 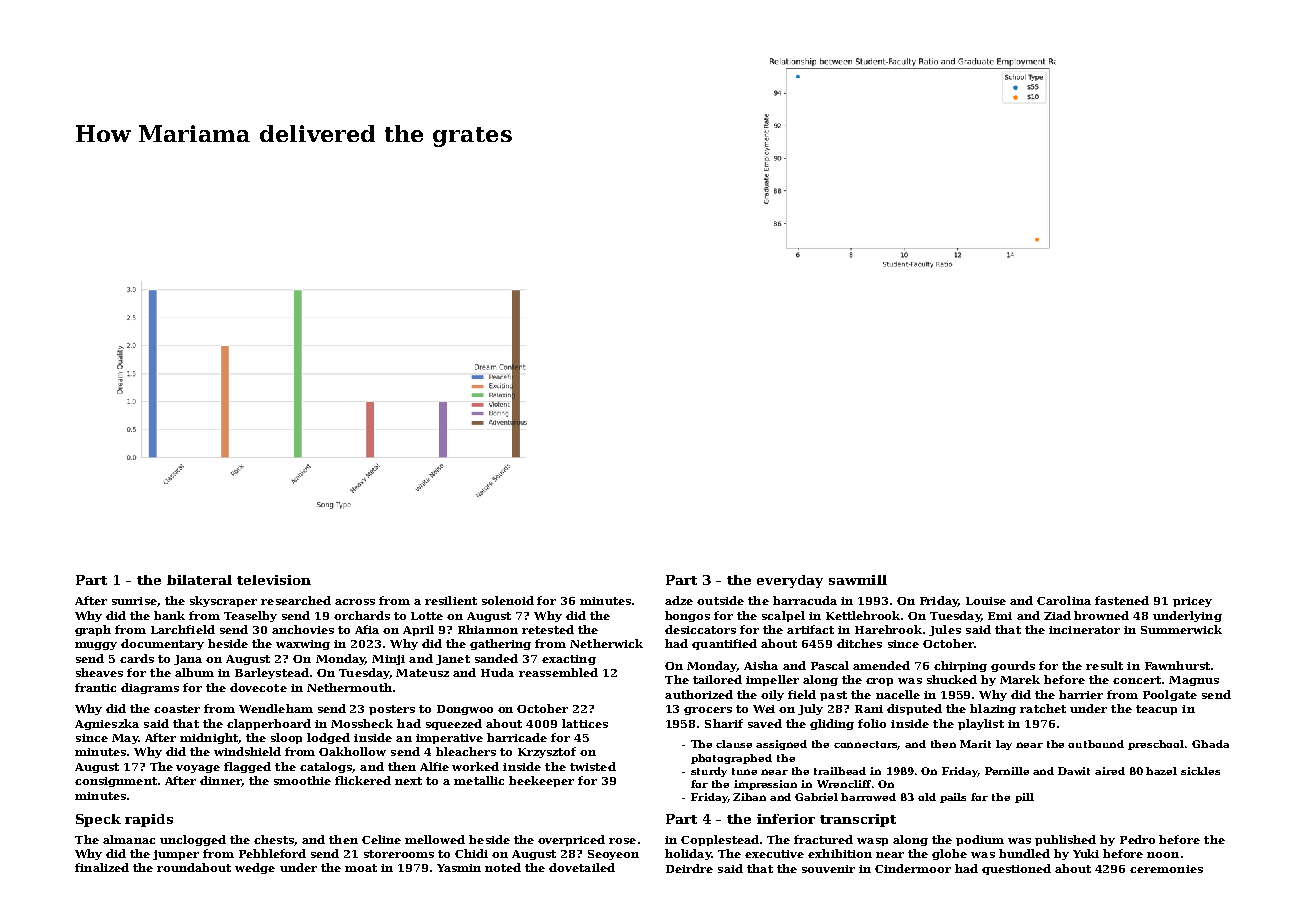 What do you see at coordinates (496, 658) in the screenshot?
I see `sanded` at bounding box center [496, 658].
